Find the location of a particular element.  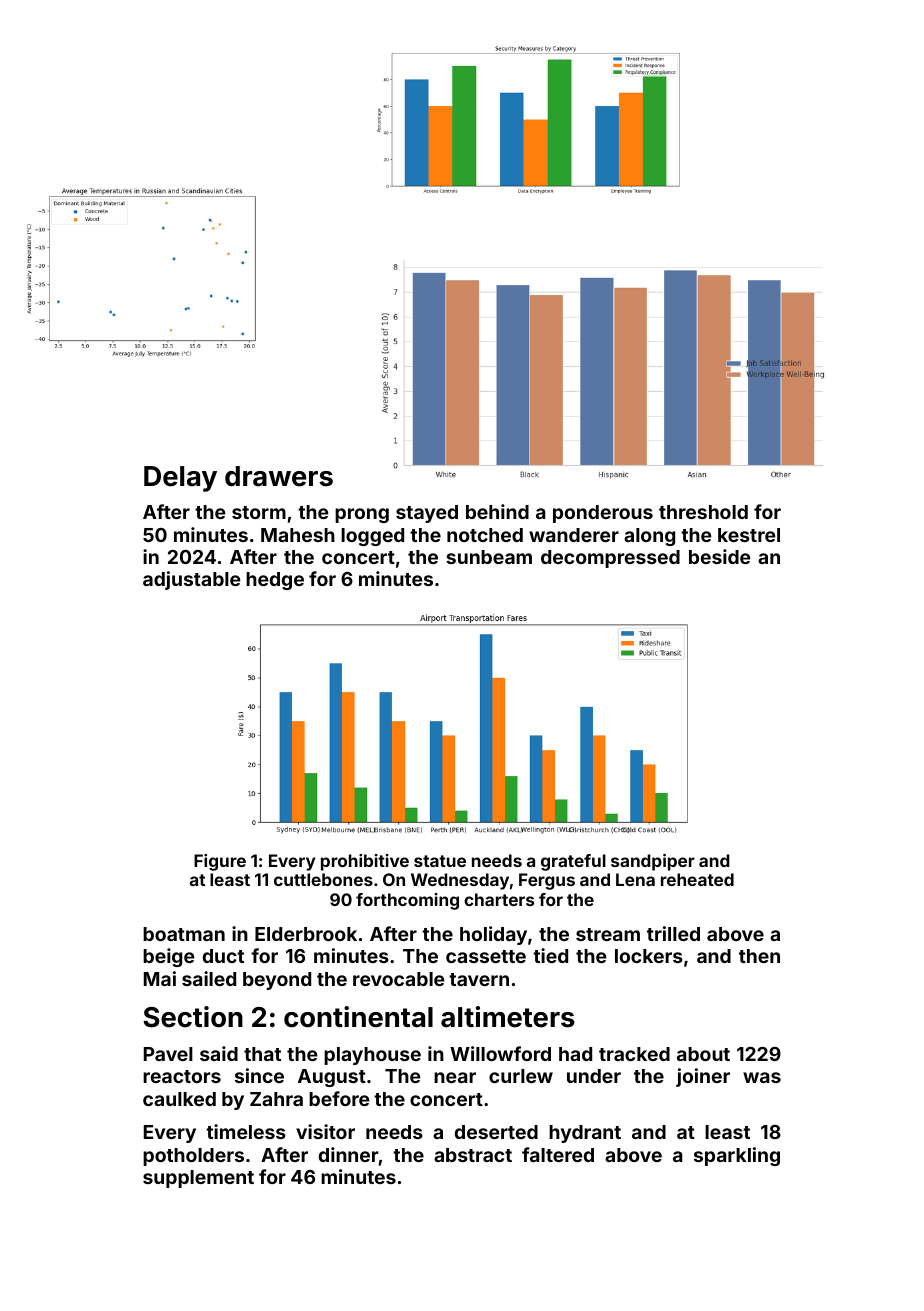

decompressed is located at coordinates (610, 559).
